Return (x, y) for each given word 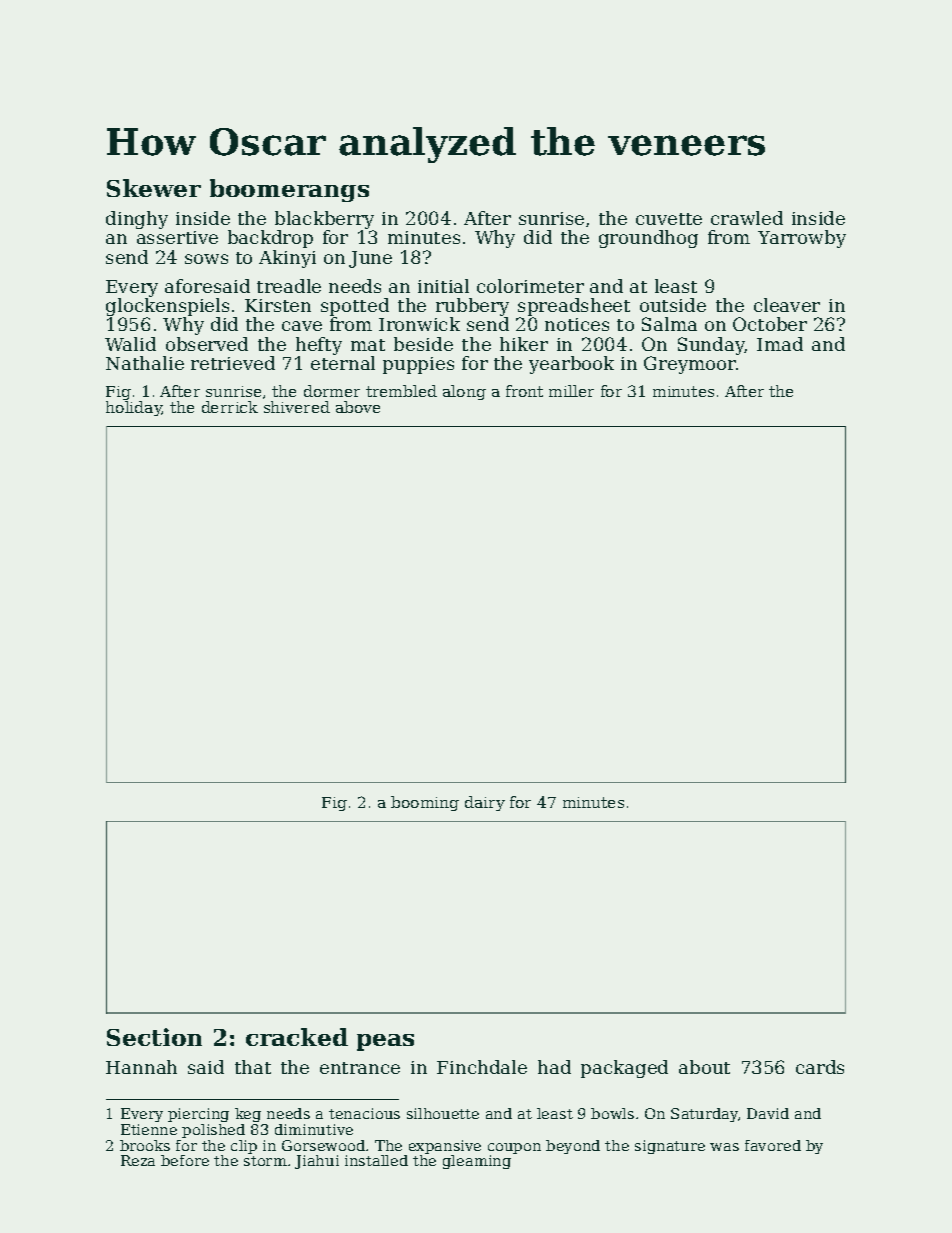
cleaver (787, 305)
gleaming (477, 1162)
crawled (747, 218)
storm (265, 1161)
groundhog (648, 239)
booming (425, 803)
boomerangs (289, 190)
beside (423, 344)
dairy (485, 803)
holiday (134, 408)
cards (820, 1067)
